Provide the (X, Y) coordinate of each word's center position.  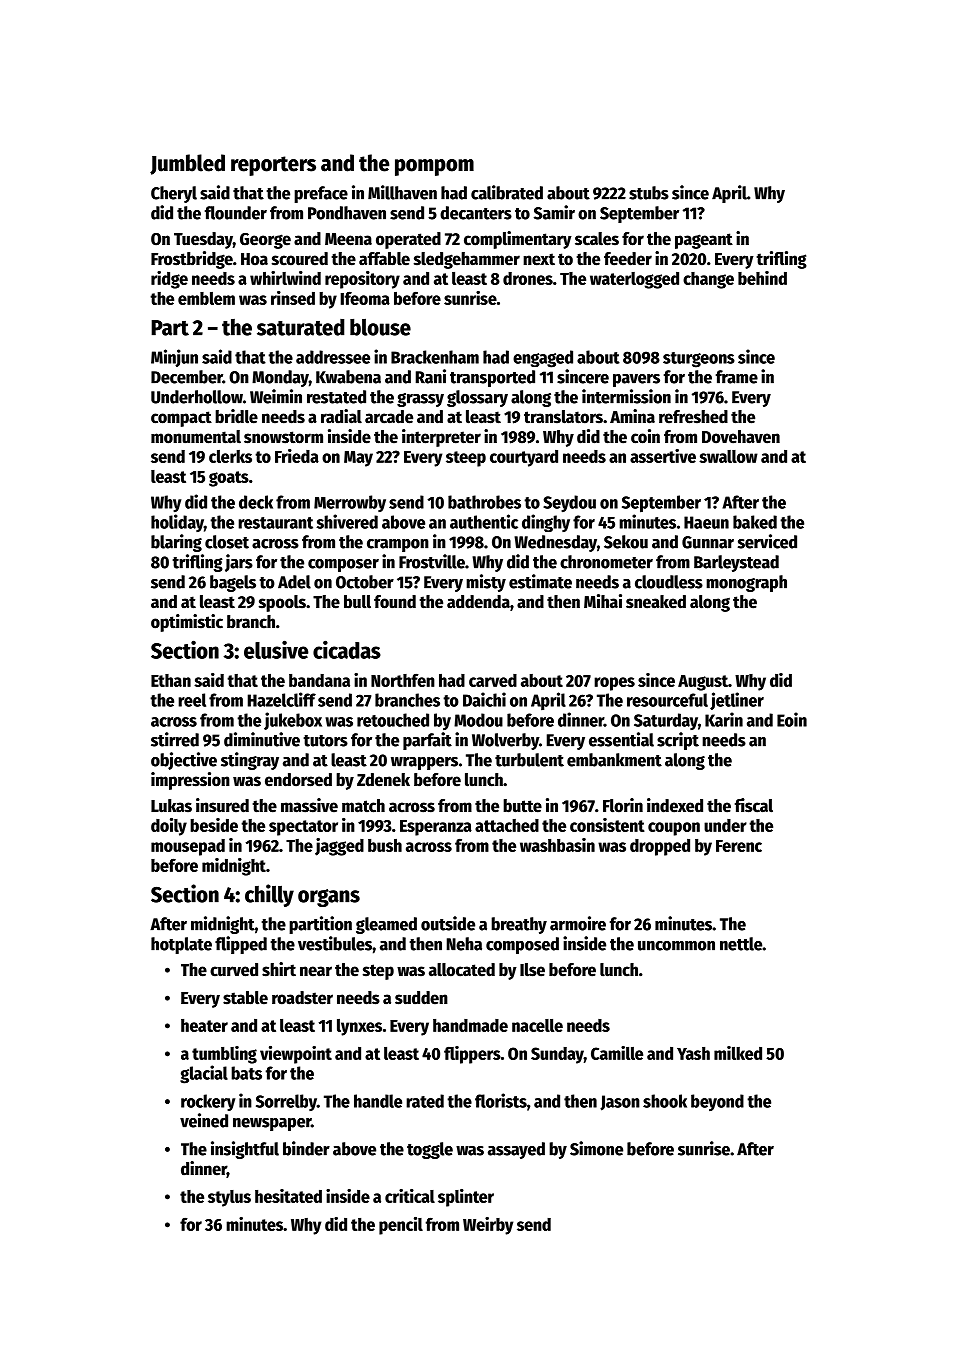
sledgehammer (467, 260)
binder (306, 1148)
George (265, 241)
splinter (466, 1198)
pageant (704, 241)
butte (522, 806)
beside (214, 825)
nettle (741, 944)
